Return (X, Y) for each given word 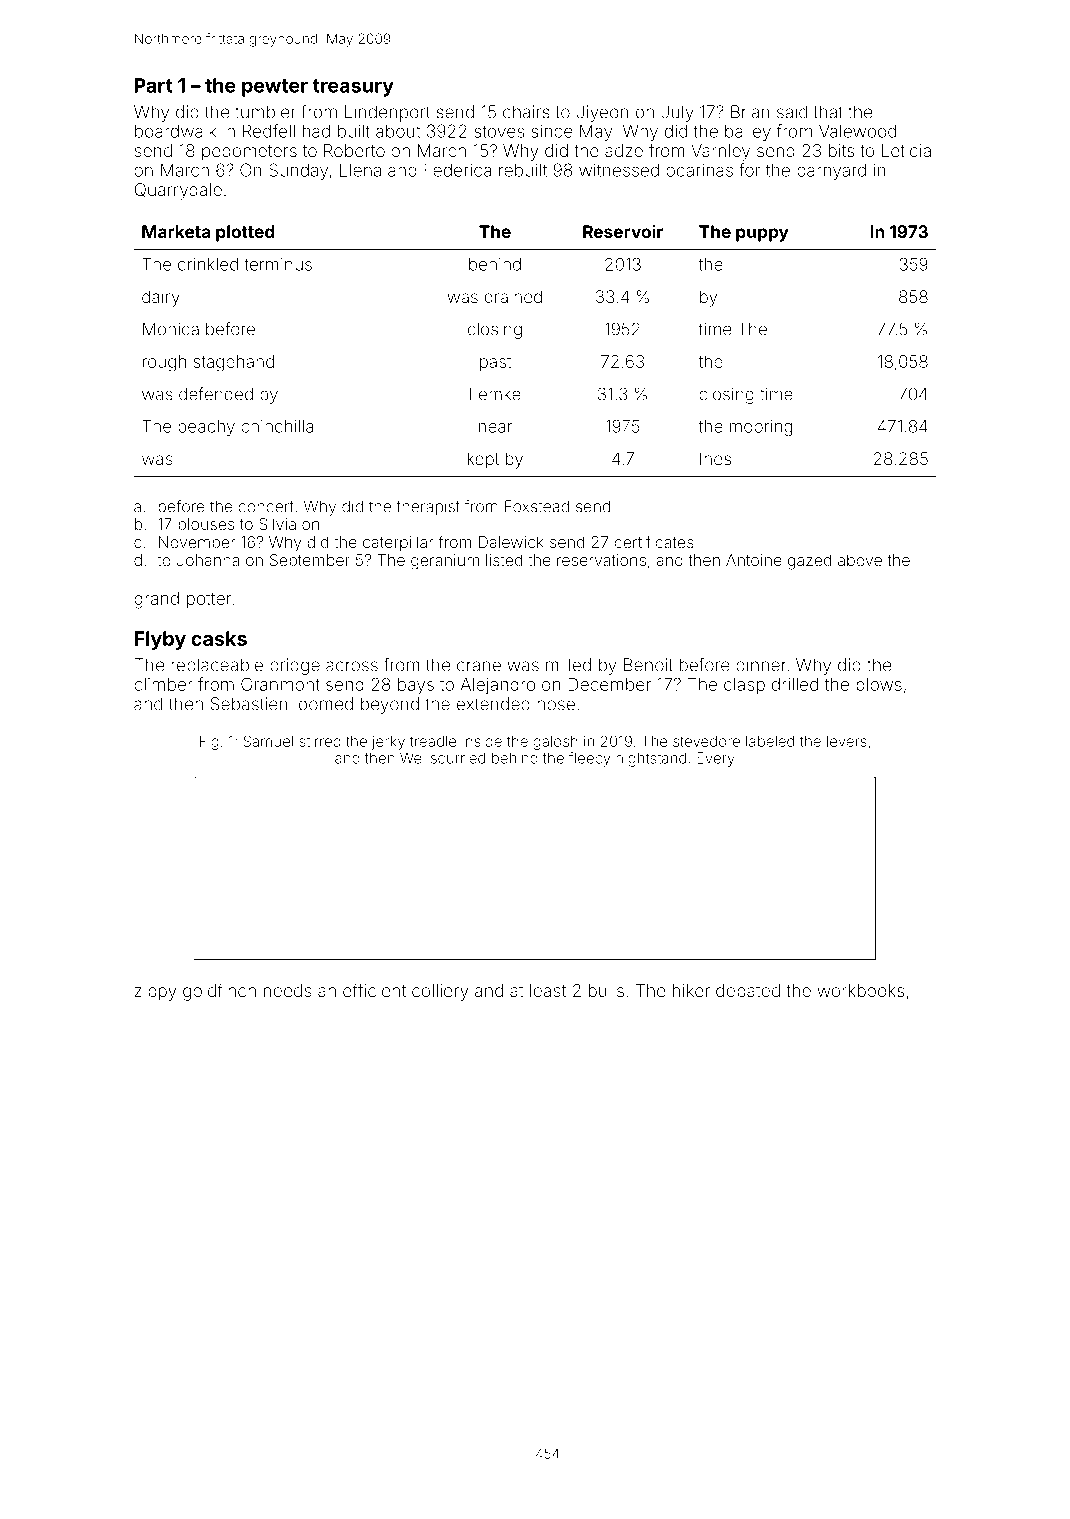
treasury (353, 88)
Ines (715, 458)
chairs (526, 112)
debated (748, 990)
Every (716, 759)
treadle (433, 741)
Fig (209, 742)
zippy (155, 992)
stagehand (234, 363)
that (828, 112)
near (495, 428)
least (548, 990)
